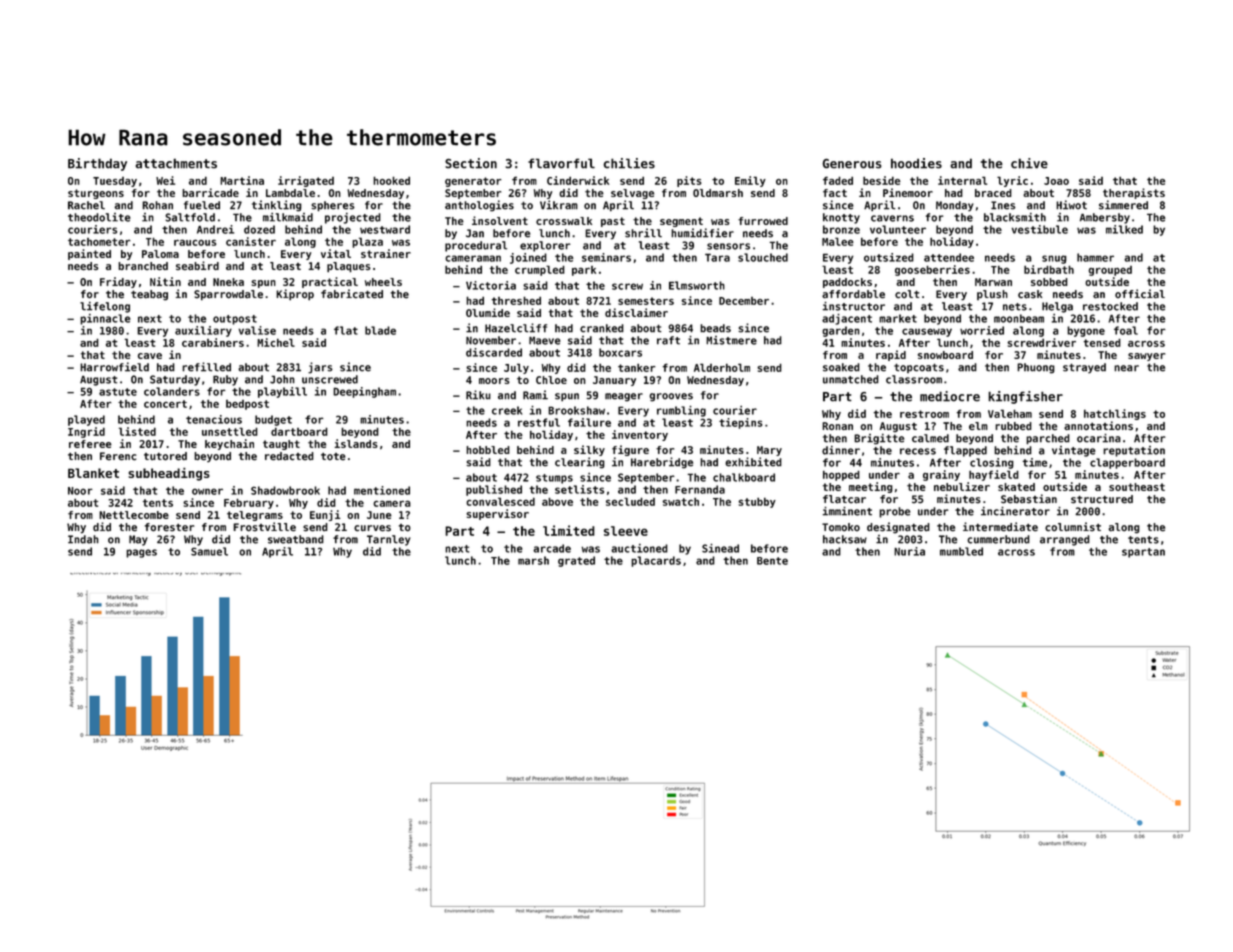 The width and height of the document is (1233, 952). Describe the element at coordinates (170, 527) in the document. I see `forester` at that location.
